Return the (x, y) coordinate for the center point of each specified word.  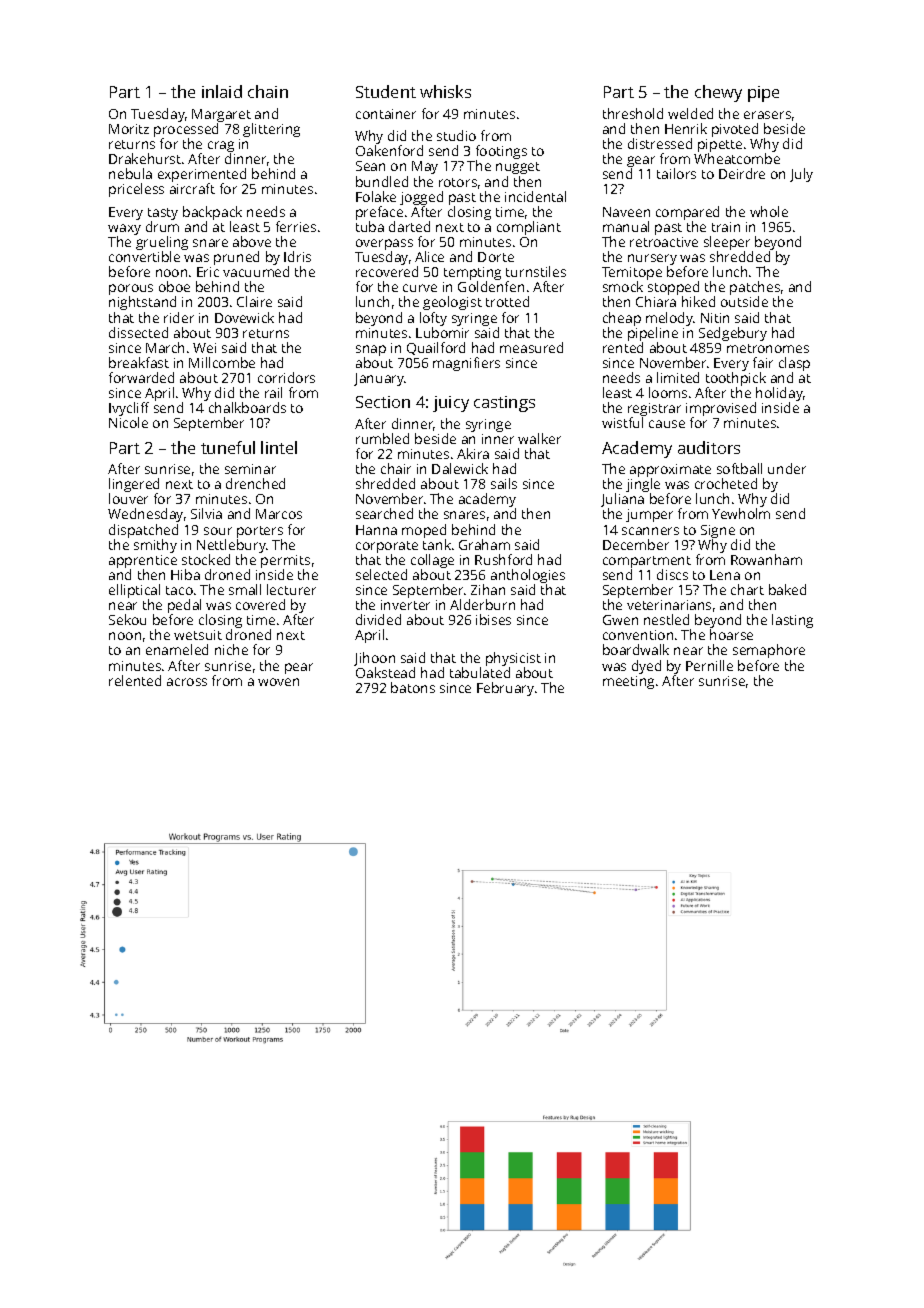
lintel (279, 447)
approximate (670, 471)
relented (135, 680)
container (386, 114)
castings (504, 404)
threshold (633, 113)
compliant (529, 228)
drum (162, 226)
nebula (130, 173)
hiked (698, 302)
